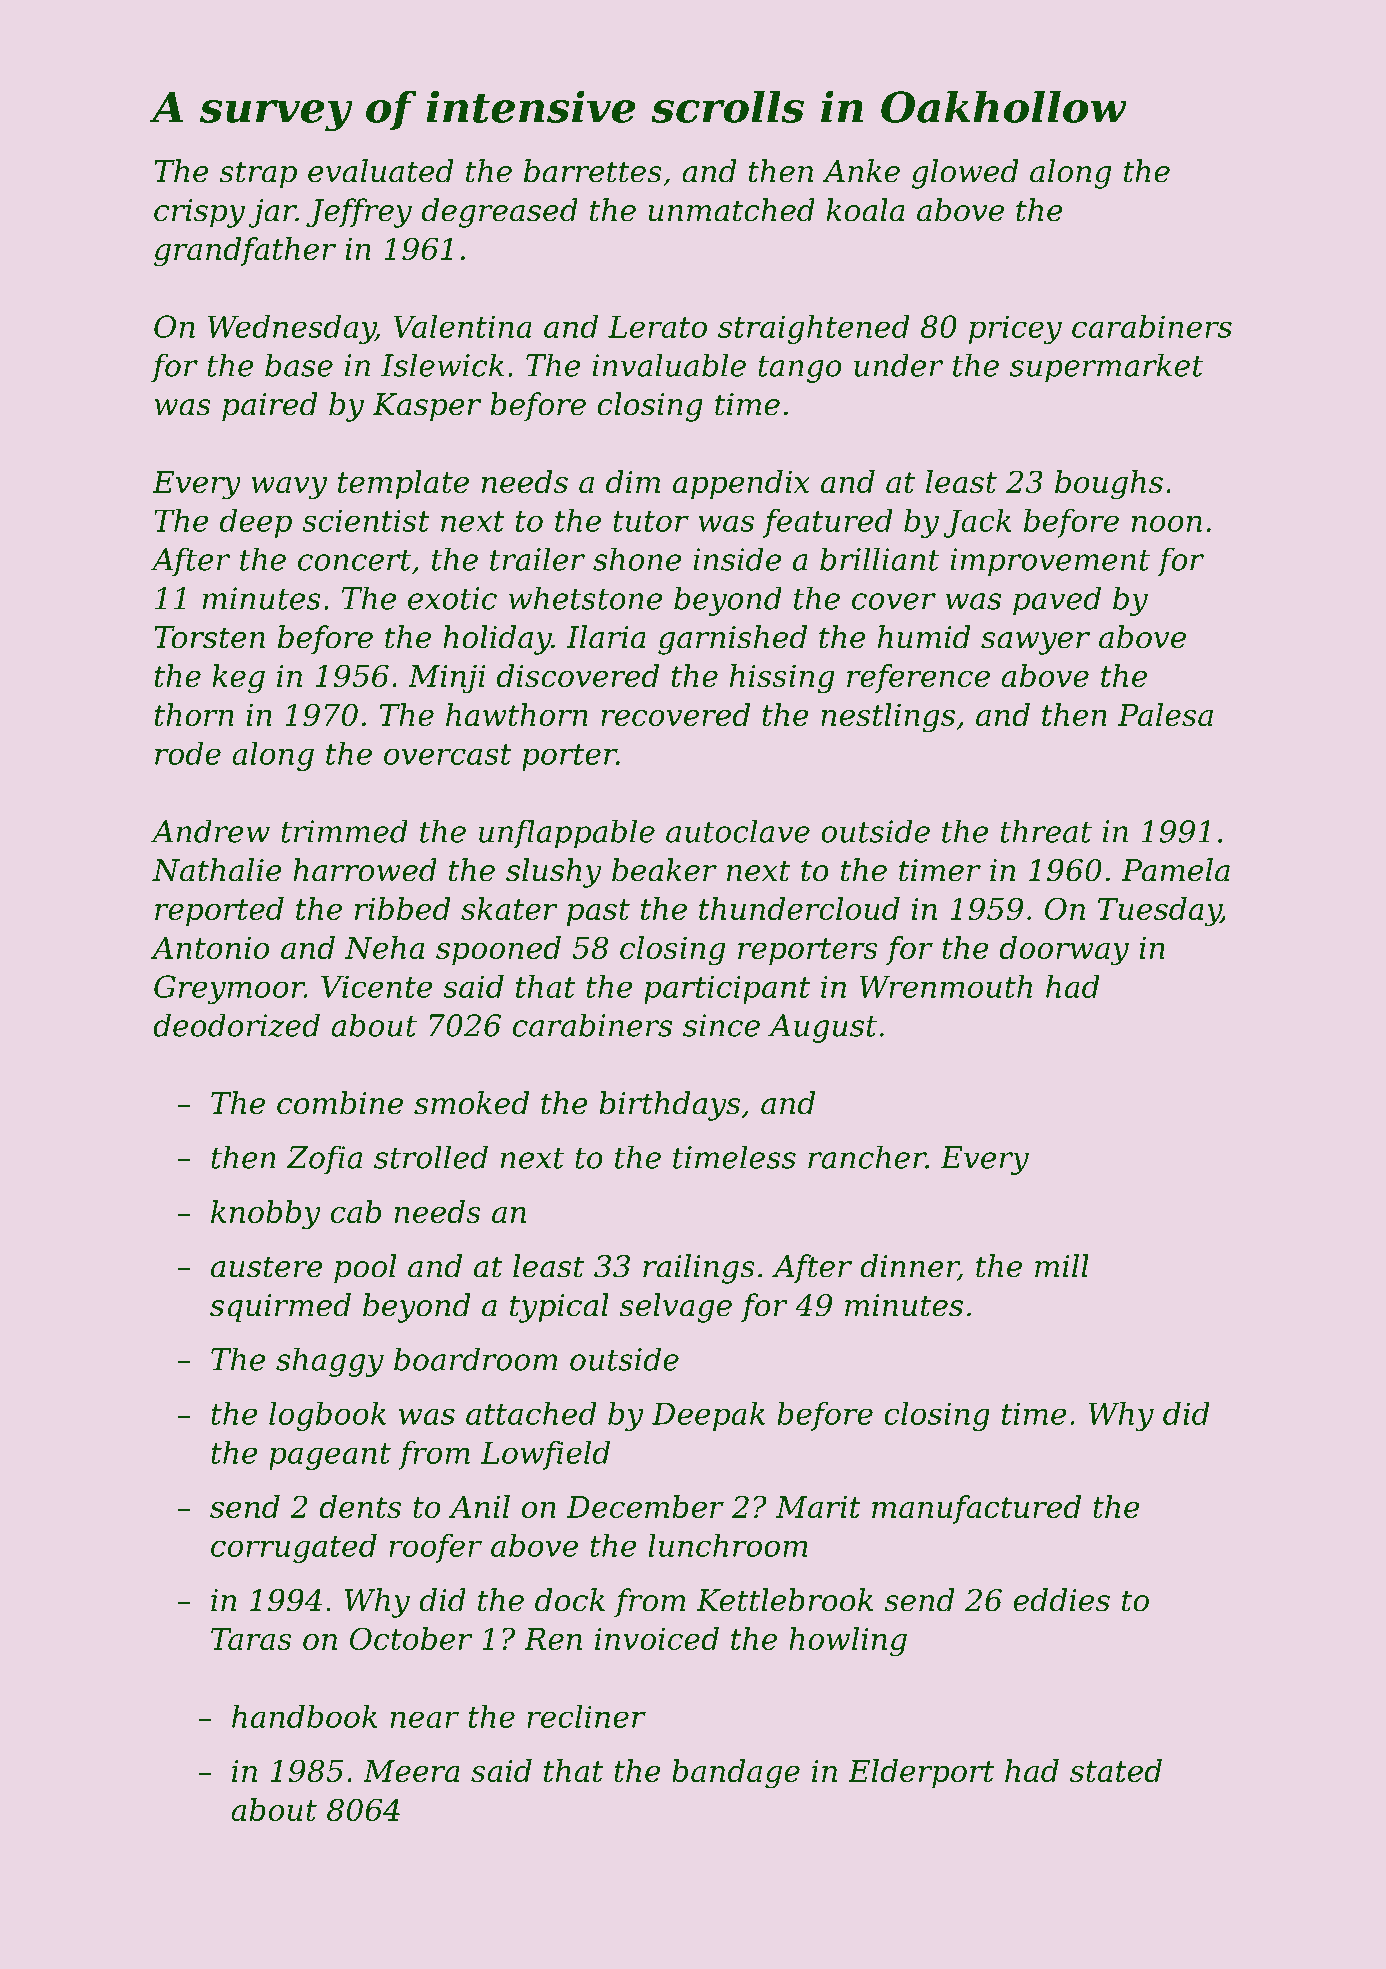  I want to click on bandage, so click(736, 1774).
